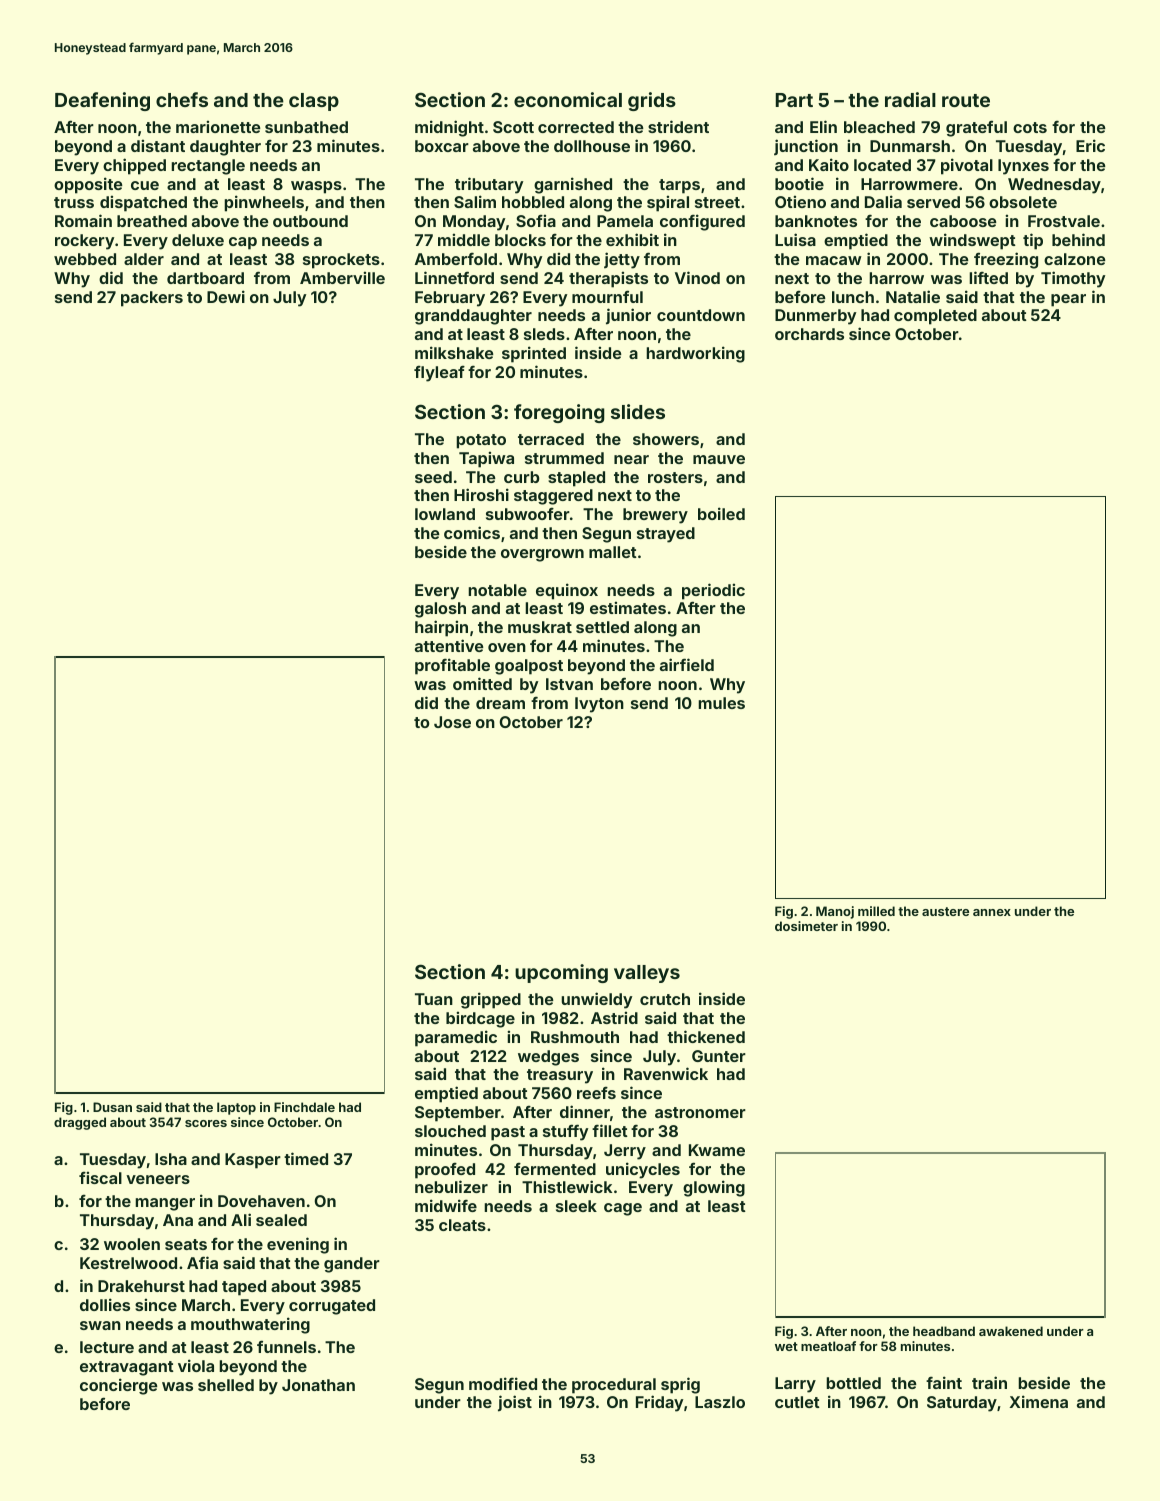 The width and height of the screenshot is (1160, 1501). What do you see at coordinates (102, 101) in the screenshot?
I see `Deafening` at bounding box center [102, 101].
